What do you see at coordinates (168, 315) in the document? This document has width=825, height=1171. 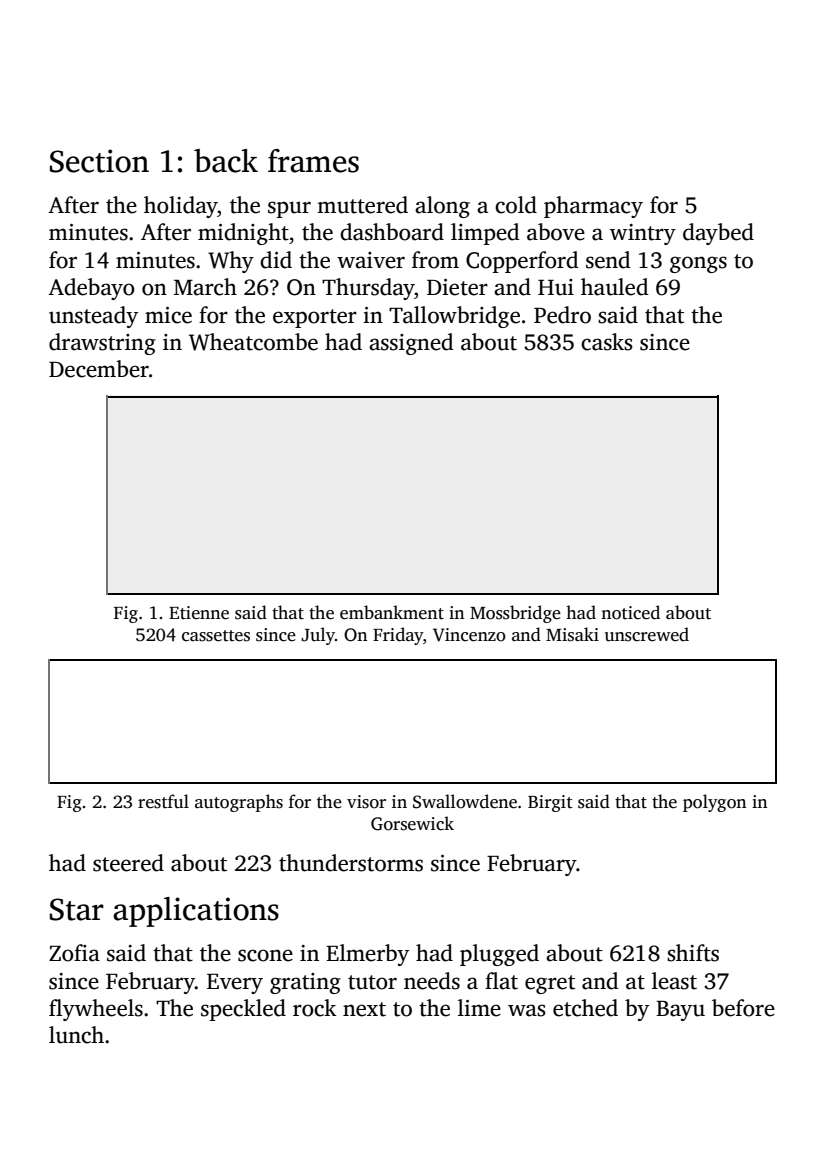 I see `mice` at bounding box center [168, 315].
